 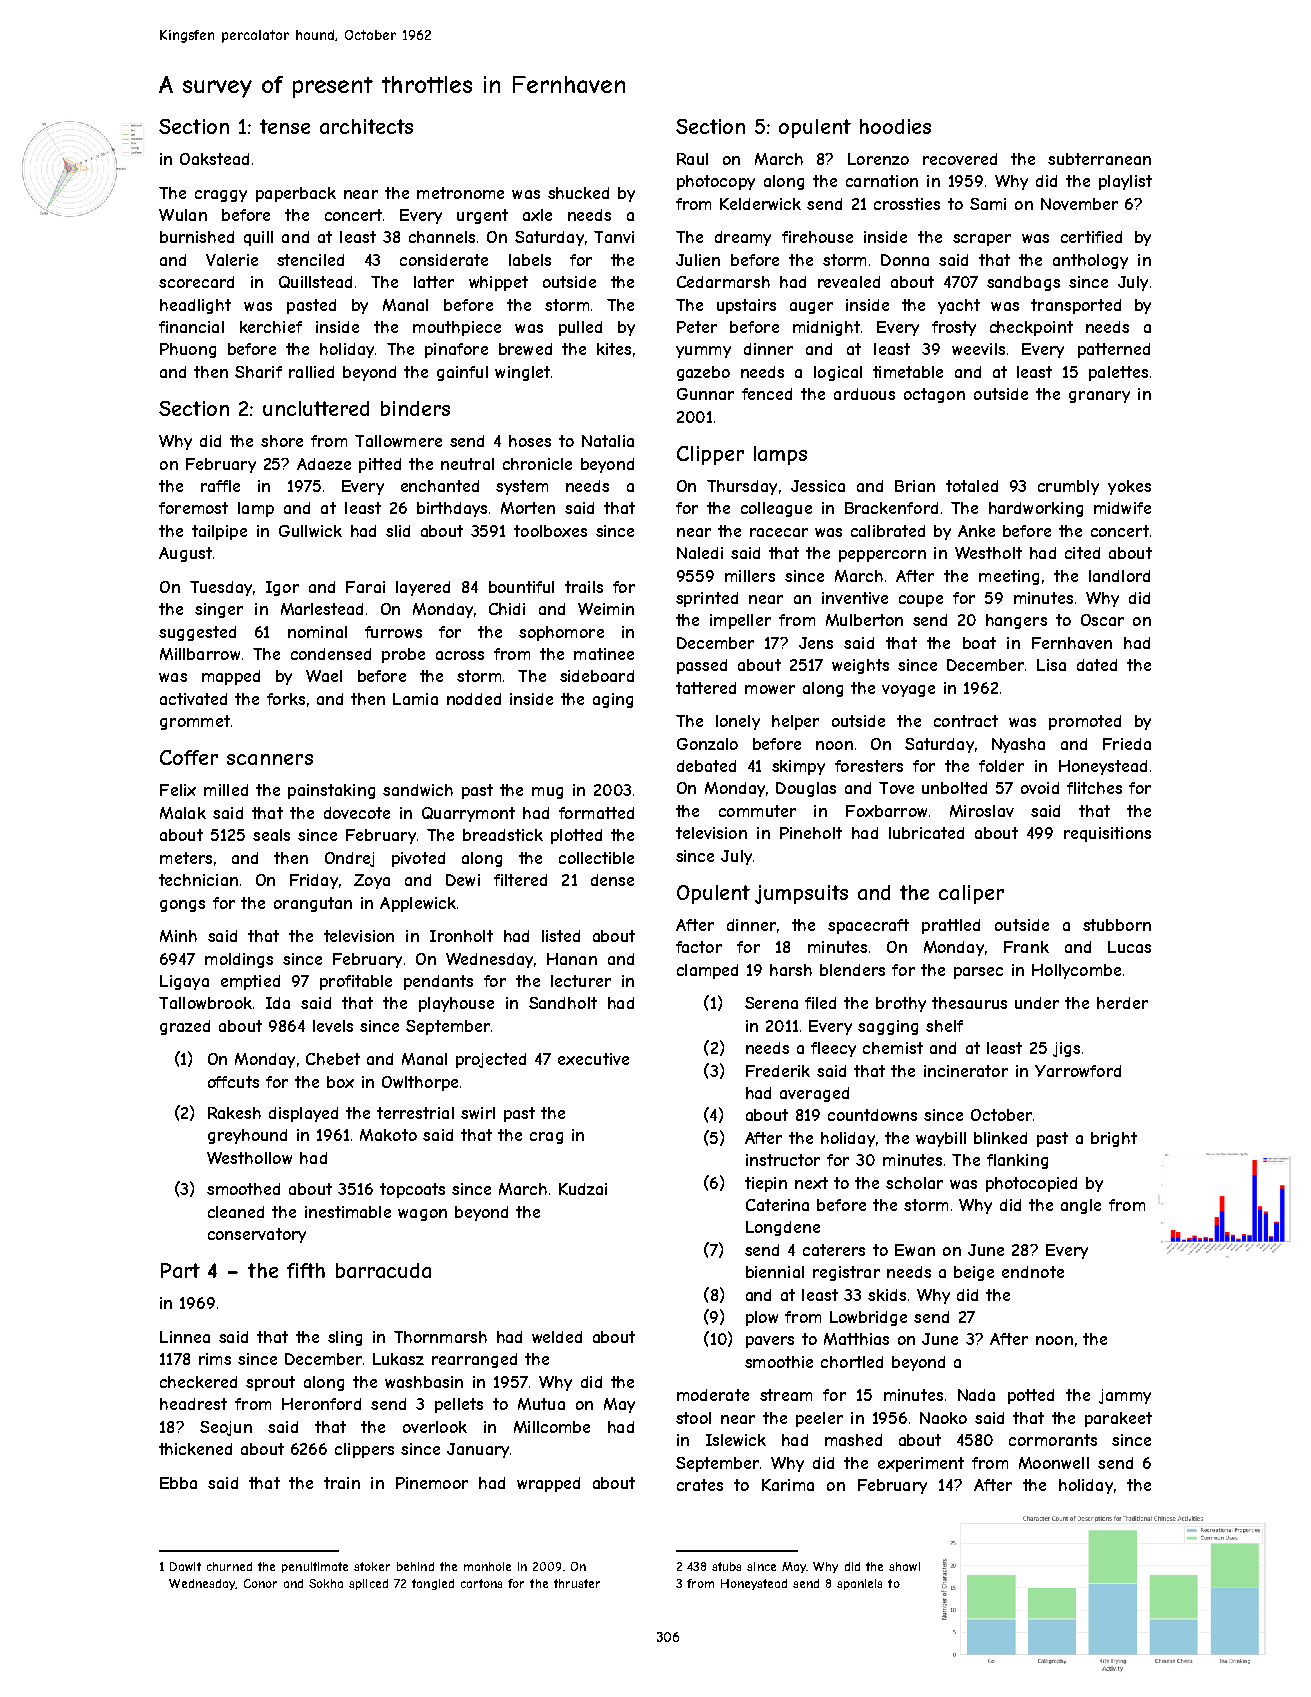 I want to click on jammy, so click(x=1125, y=1396).
